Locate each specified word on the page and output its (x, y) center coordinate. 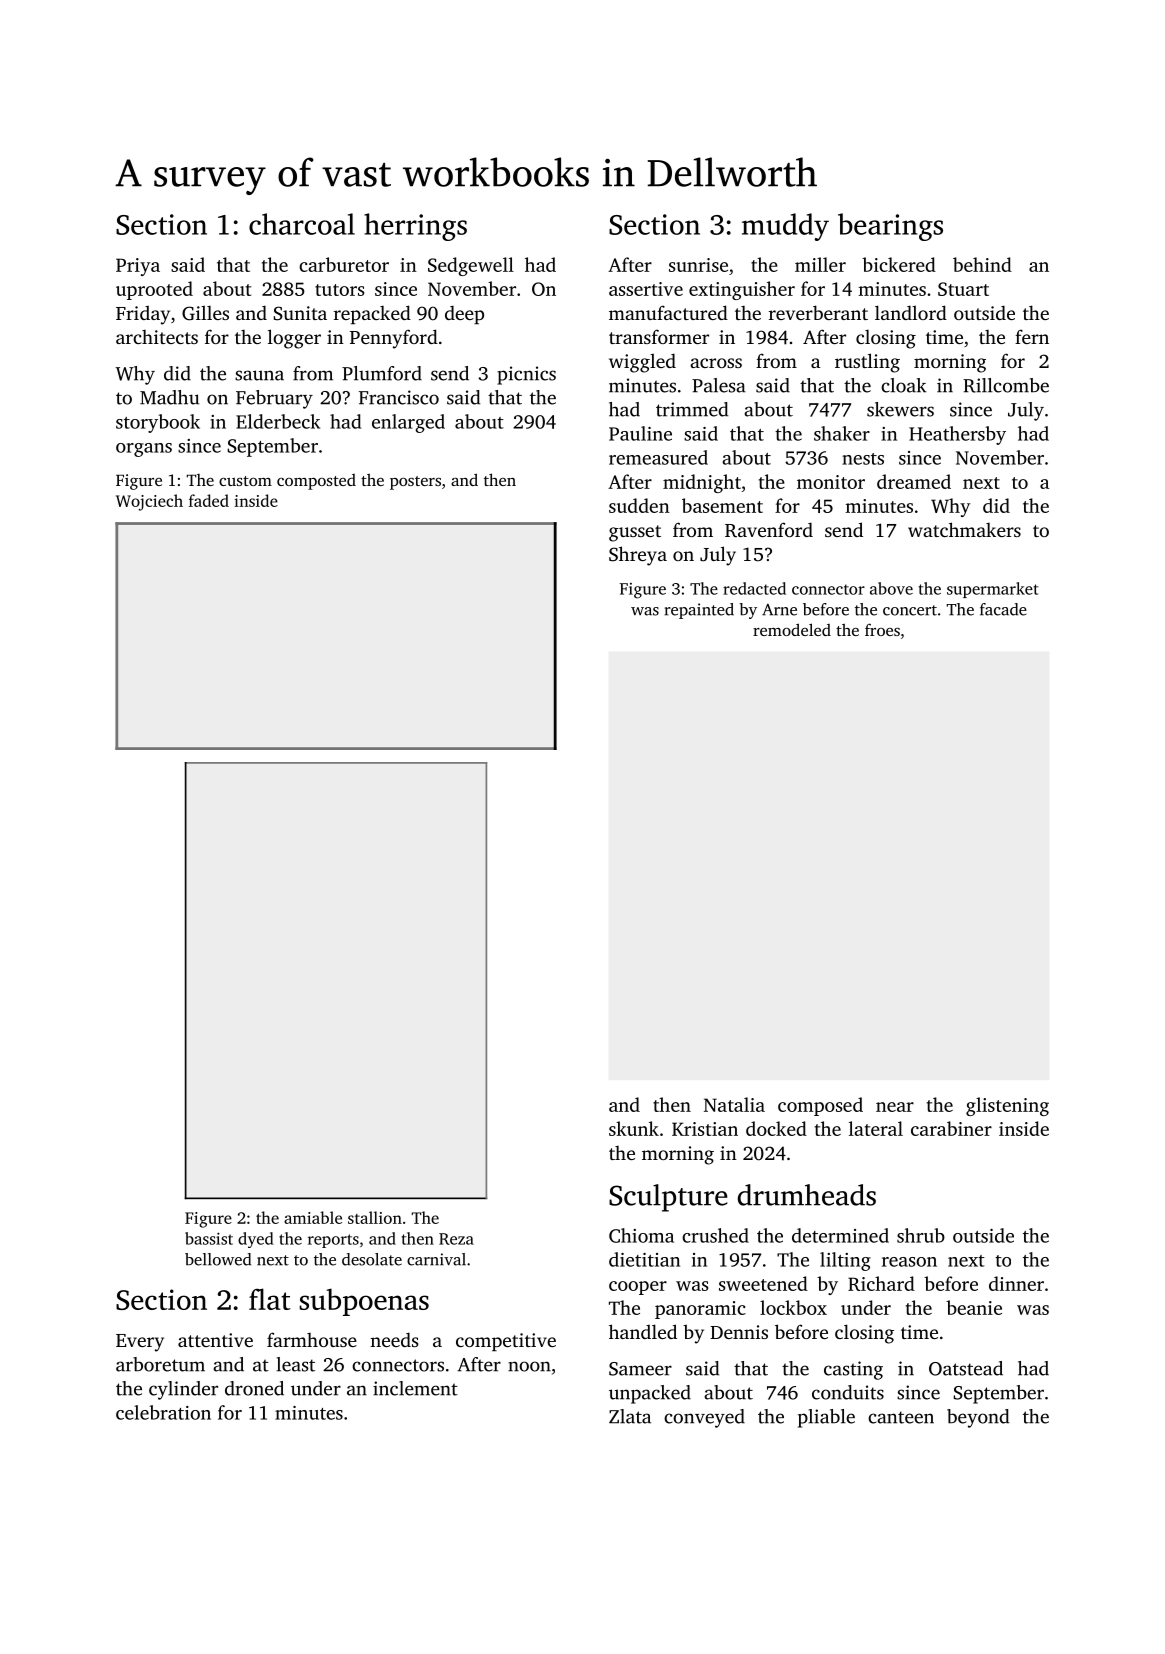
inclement (415, 1388)
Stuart (963, 289)
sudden (639, 505)
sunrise (698, 265)
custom (245, 481)
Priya (138, 267)
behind (982, 264)
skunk (634, 1128)
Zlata (630, 1416)
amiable (313, 1217)
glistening (1007, 1106)
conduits (848, 1392)
